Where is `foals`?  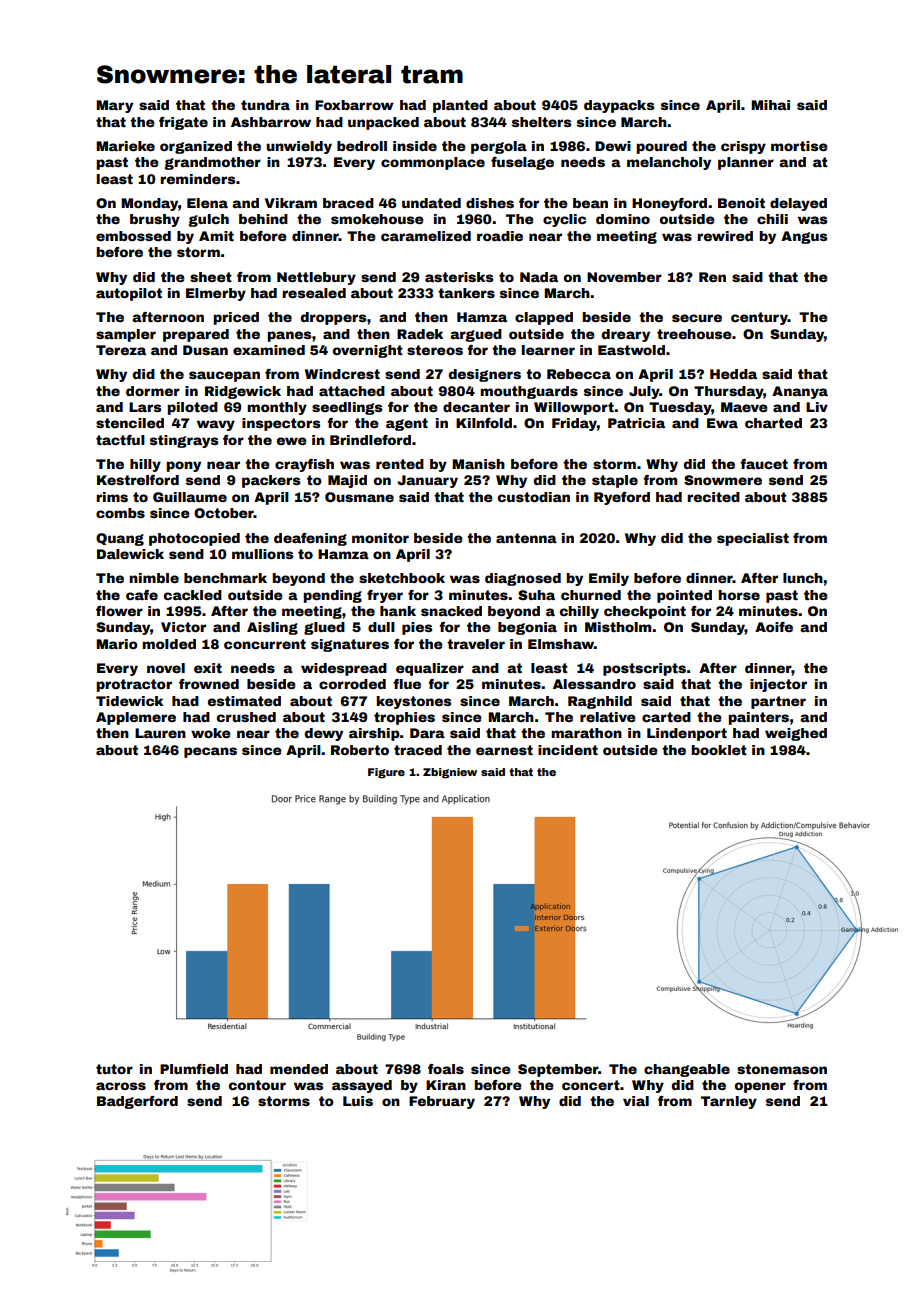 foals is located at coordinates (446, 1069).
